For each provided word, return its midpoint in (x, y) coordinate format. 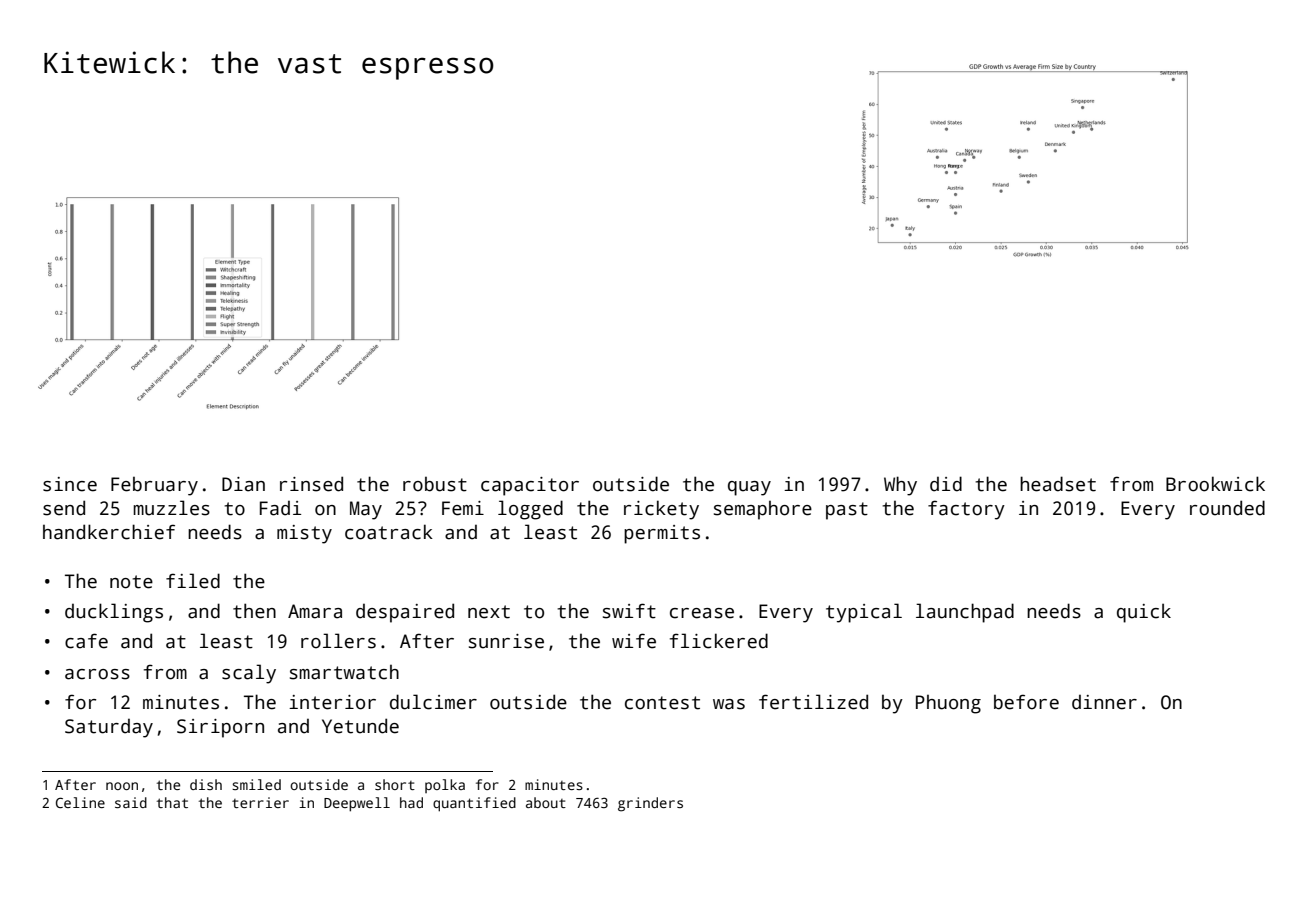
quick (1144, 613)
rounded (1227, 508)
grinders (650, 804)
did (946, 484)
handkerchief (109, 532)
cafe (86, 641)
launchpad (965, 613)
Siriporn (220, 728)
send (64, 508)
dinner (1104, 702)
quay (749, 488)
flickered (719, 641)
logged (530, 510)
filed (193, 581)
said (131, 802)
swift (629, 611)
